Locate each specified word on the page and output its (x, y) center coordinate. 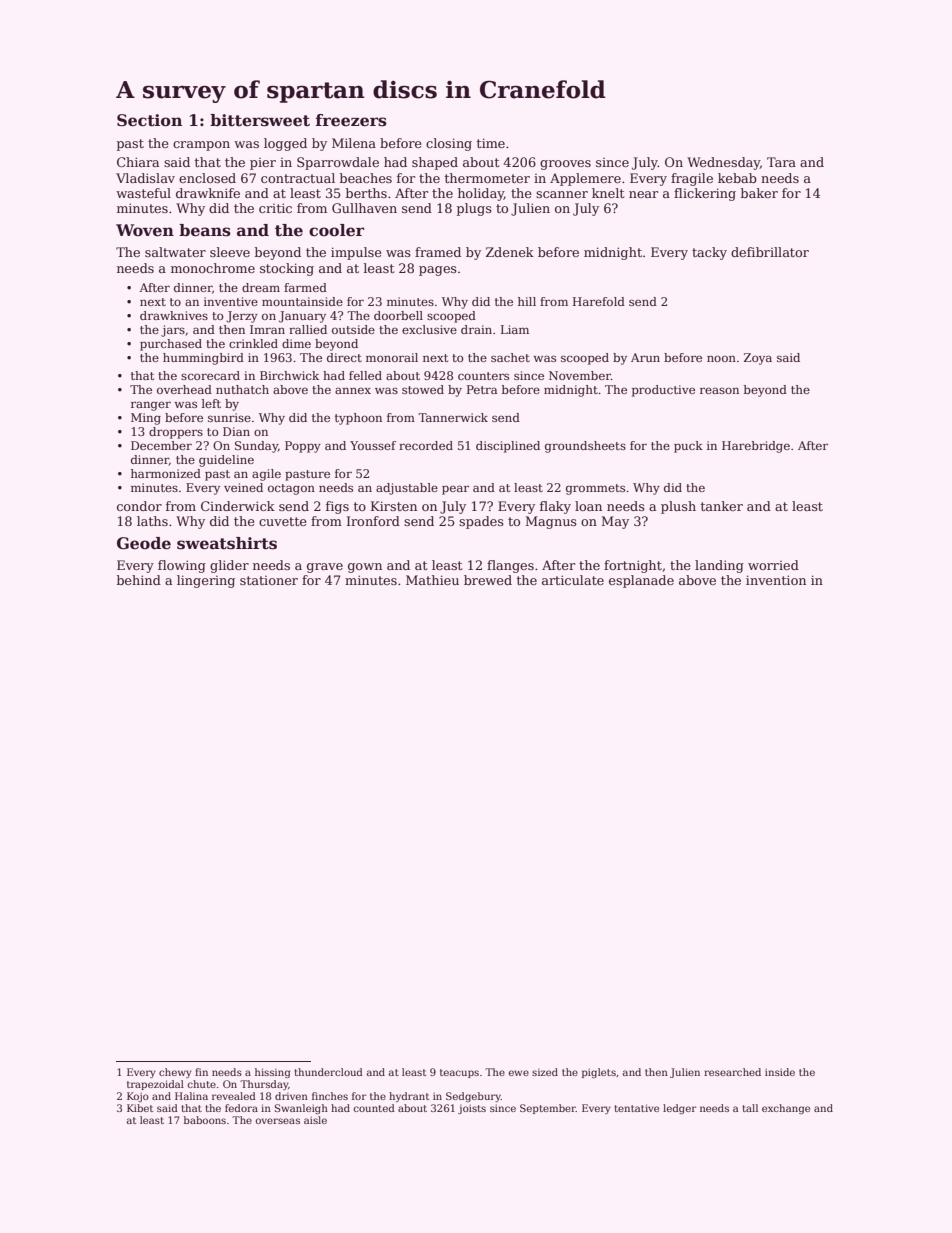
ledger (680, 1109)
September (548, 1109)
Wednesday (723, 163)
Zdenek (510, 252)
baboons (205, 1120)
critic (275, 208)
